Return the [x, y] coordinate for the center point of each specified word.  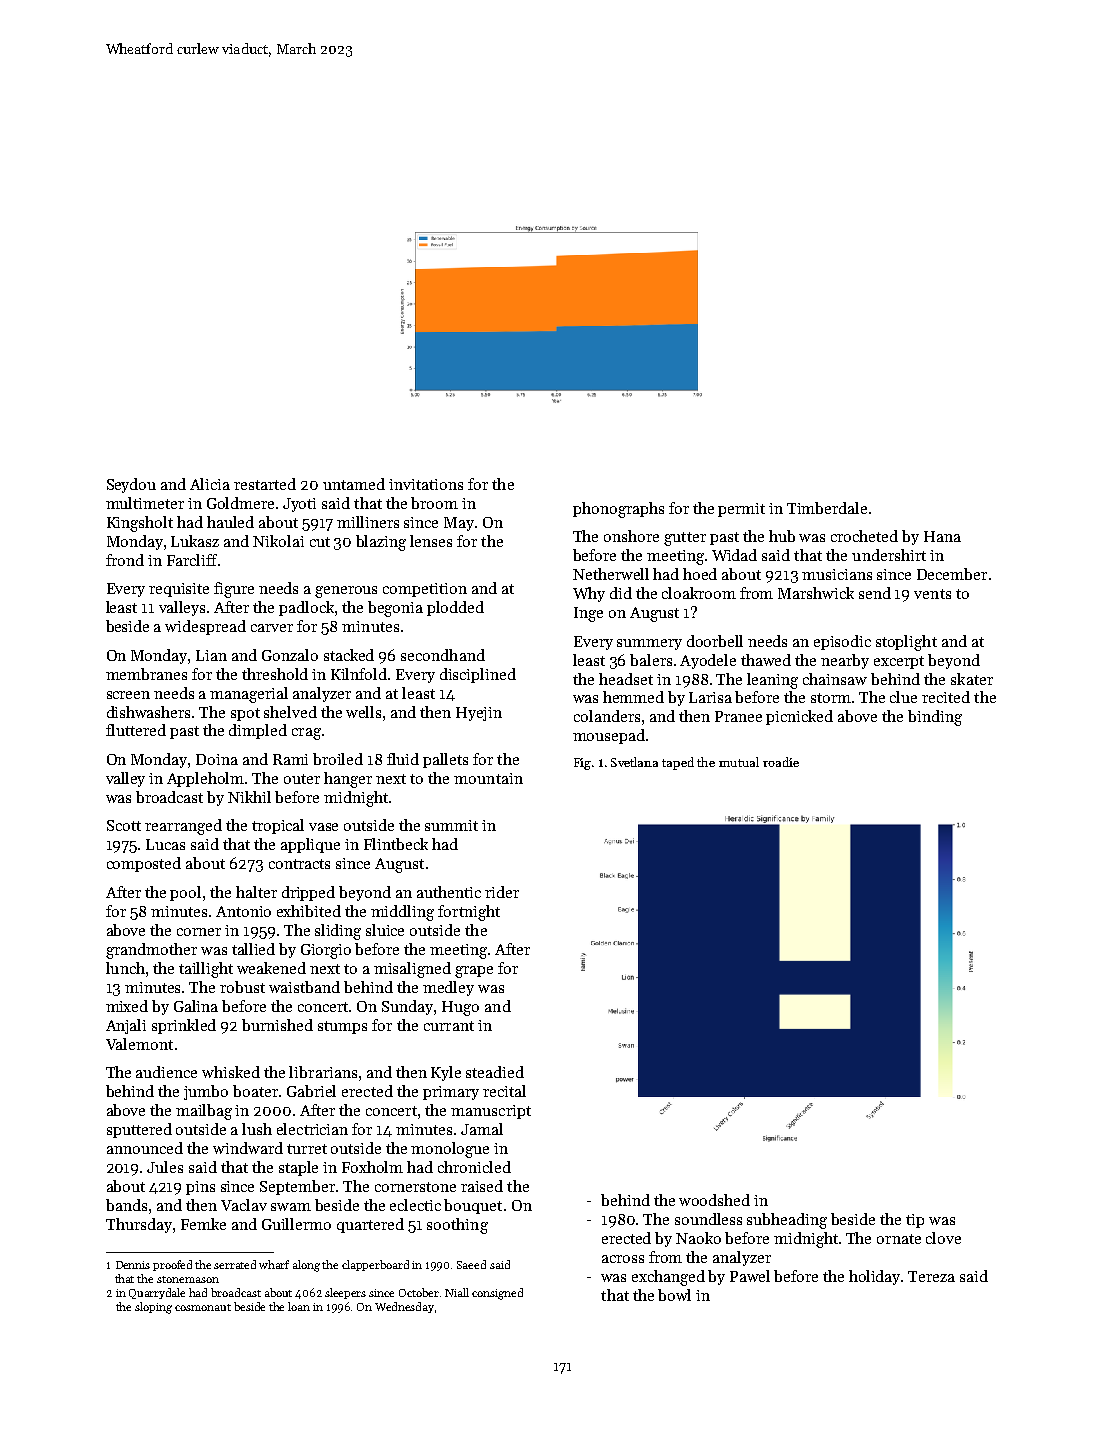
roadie [781, 762]
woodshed [714, 1200]
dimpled [258, 731]
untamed [354, 484]
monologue [450, 1150]
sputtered [139, 1130]
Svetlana [634, 762]
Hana [942, 536]
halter [256, 892]
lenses [431, 541]
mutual [739, 762]
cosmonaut [203, 1307]
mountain [488, 778]
